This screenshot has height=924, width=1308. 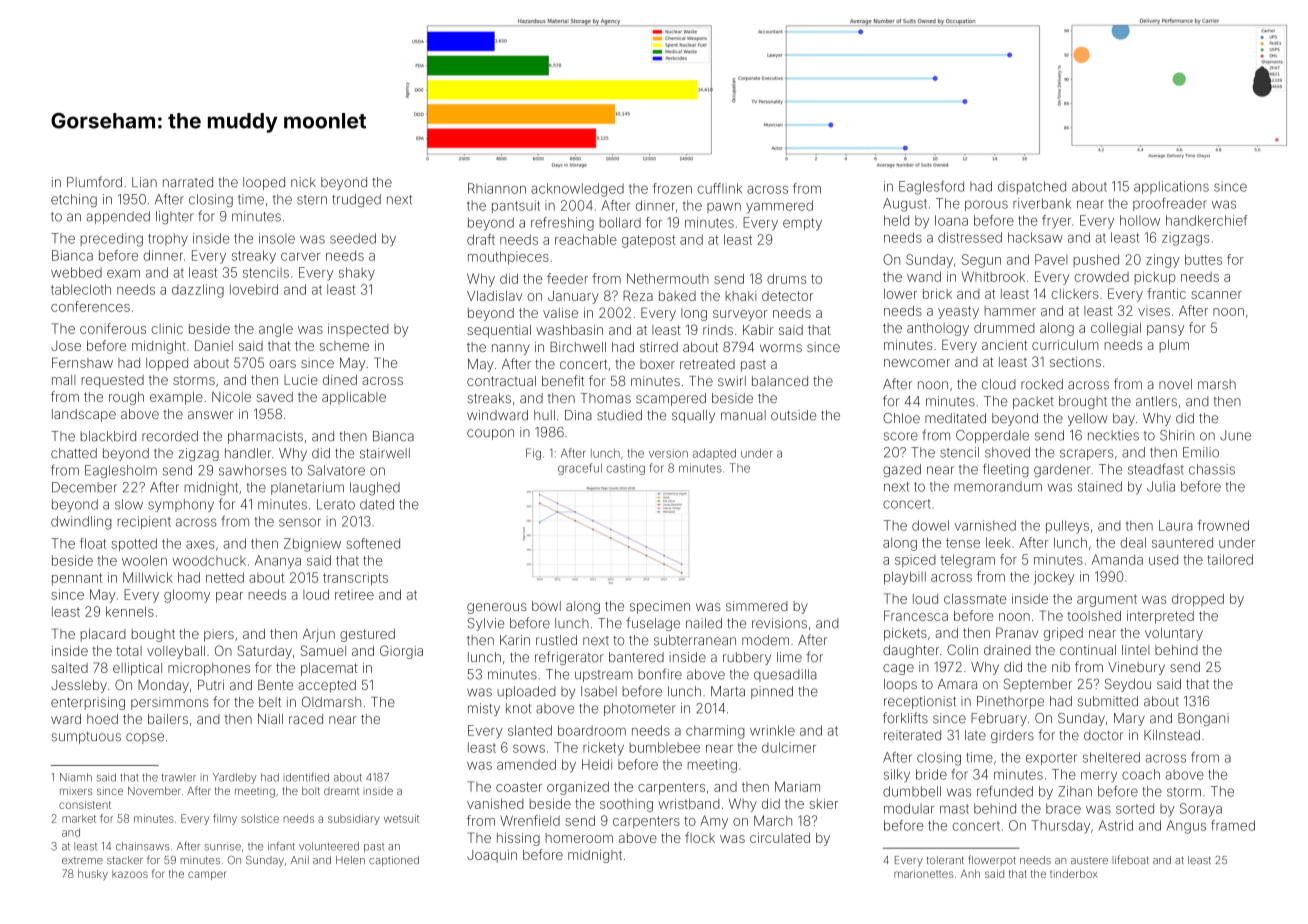 What do you see at coordinates (130, 874) in the screenshot?
I see `kazoos` at bounding box center [130, 874].
